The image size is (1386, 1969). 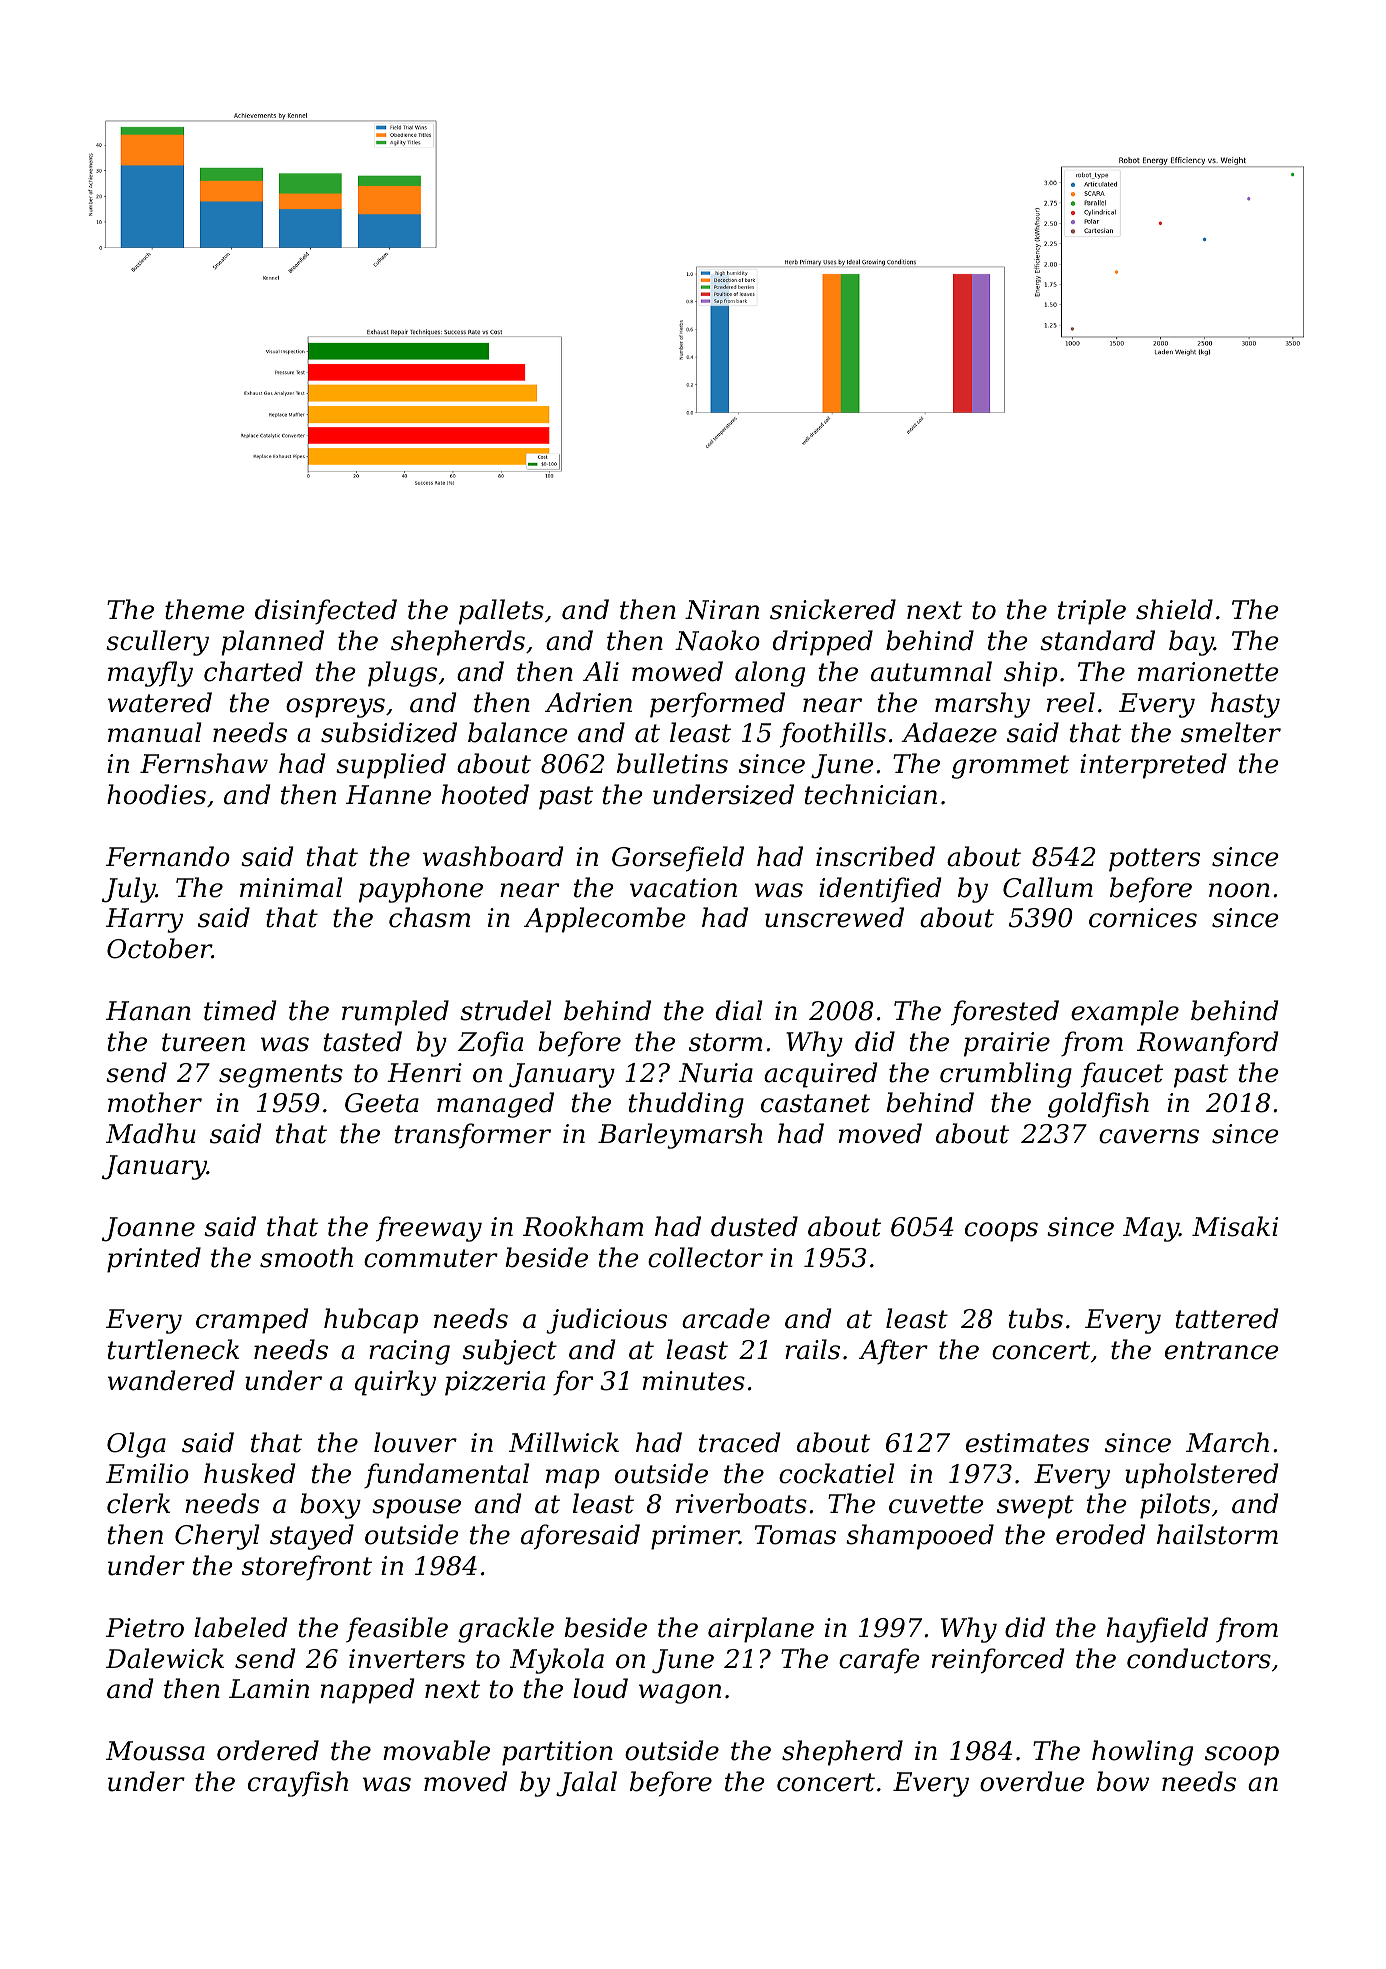 What do you see at coordinates (416, 1509) in the screenshot?
I see `spouse` at bounding box center [416, 1509].
